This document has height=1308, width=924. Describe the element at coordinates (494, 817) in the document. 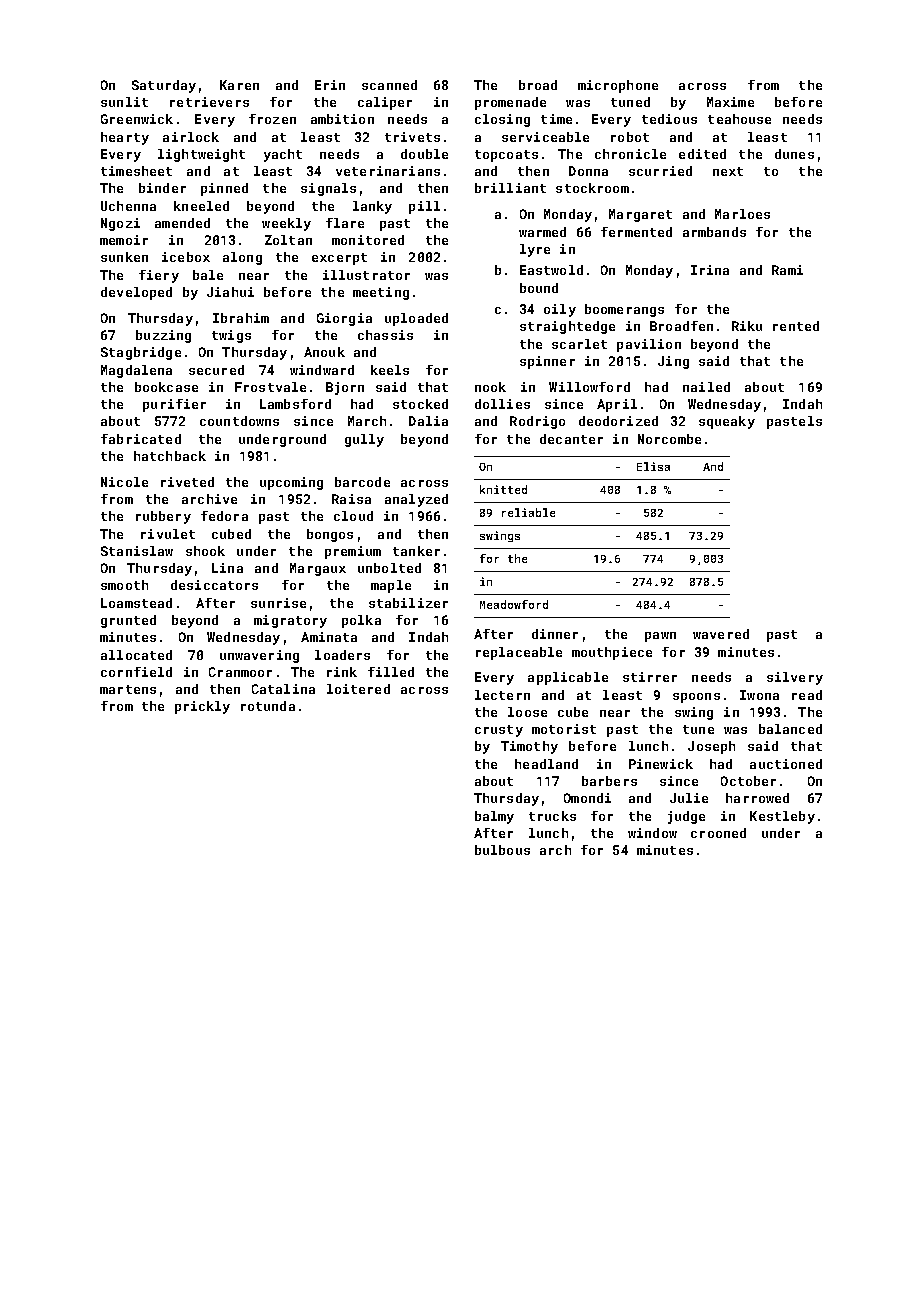

I see `balmy` at that location.
